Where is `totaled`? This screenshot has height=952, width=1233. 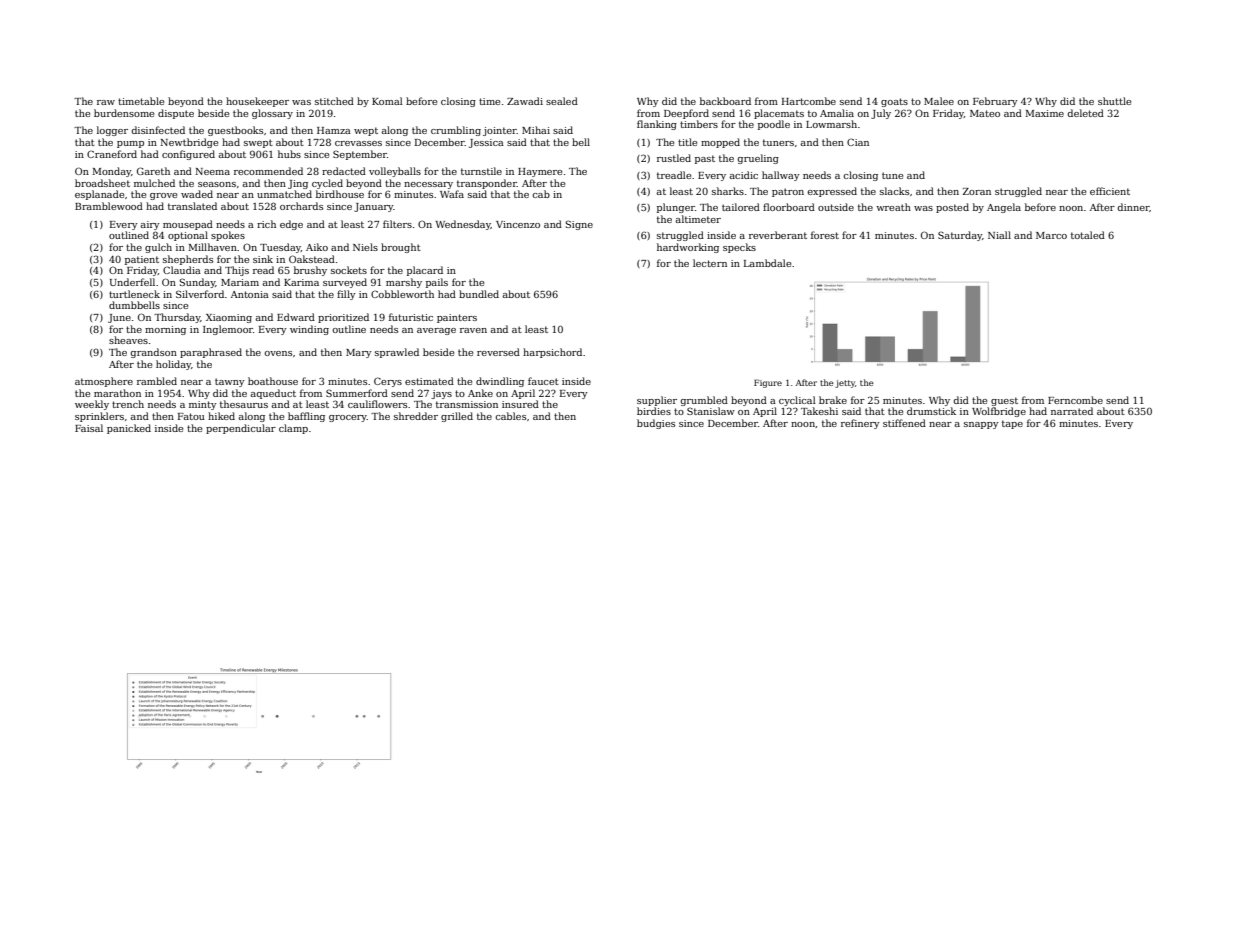 totaled is located at coordinates (1088, 235).
